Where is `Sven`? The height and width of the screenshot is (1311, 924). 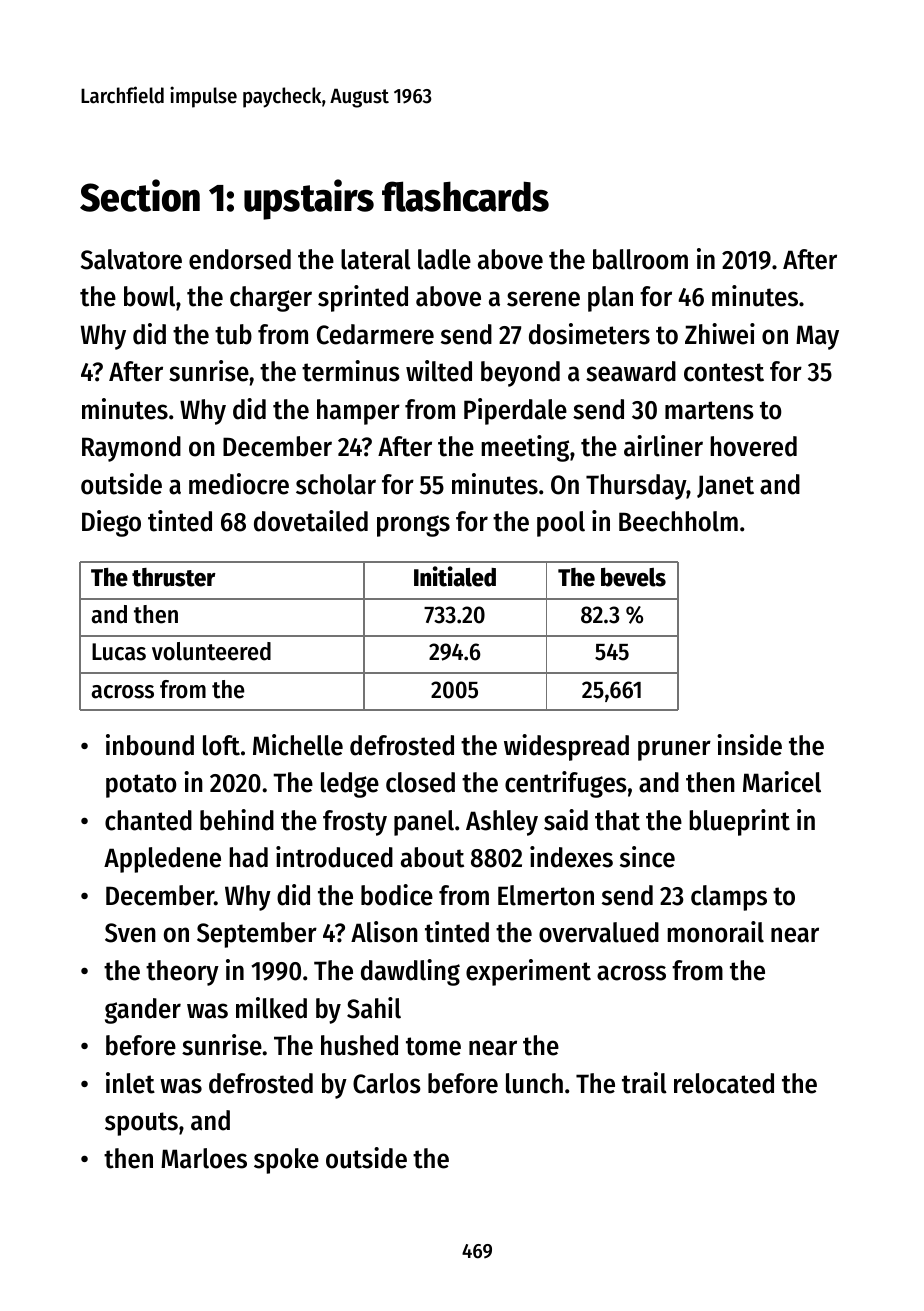
Sven is located at coordinates (130, 933).
